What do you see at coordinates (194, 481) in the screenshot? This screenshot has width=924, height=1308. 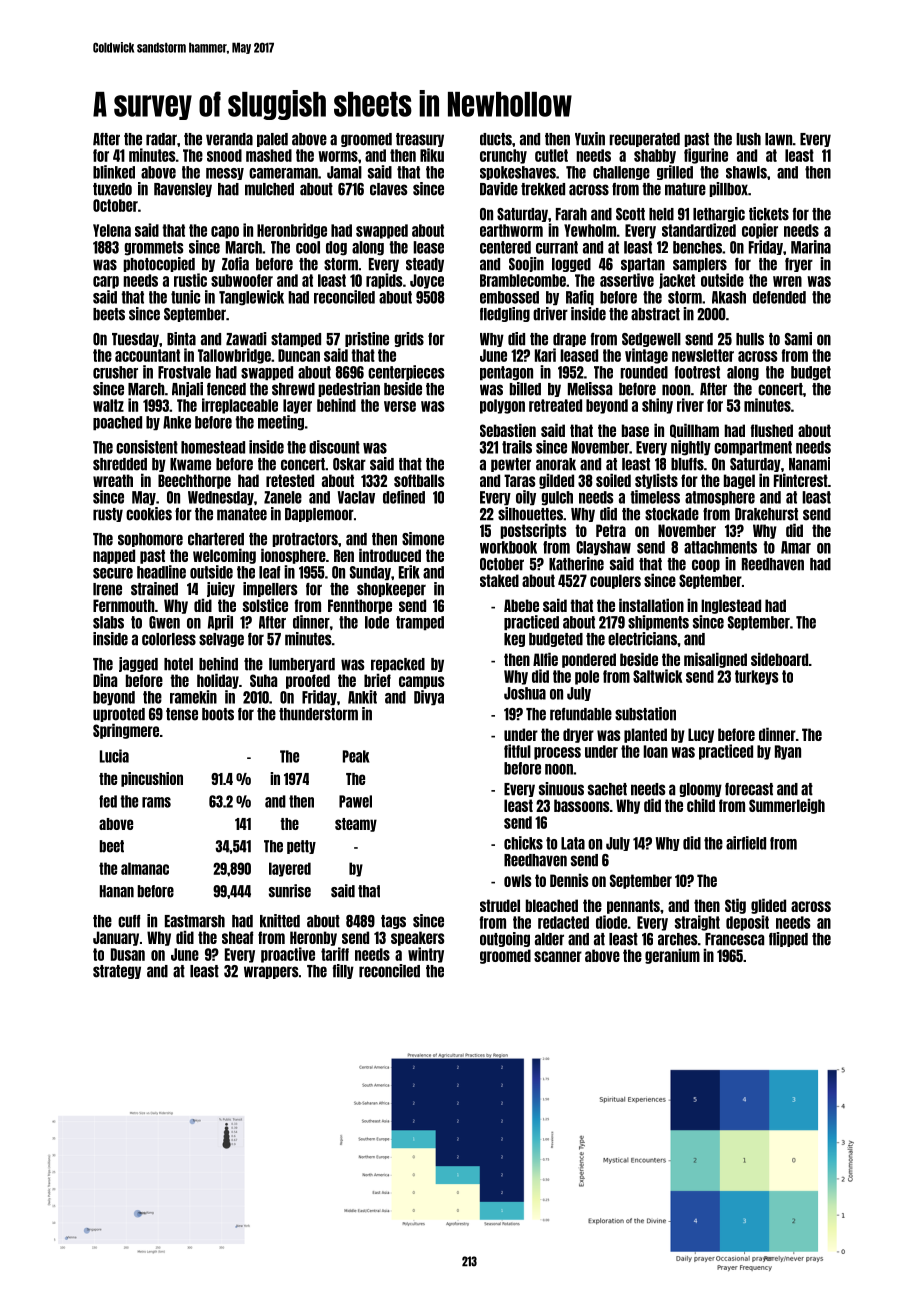 I see `Beechthorpe` at bounding box center [194, 481].
